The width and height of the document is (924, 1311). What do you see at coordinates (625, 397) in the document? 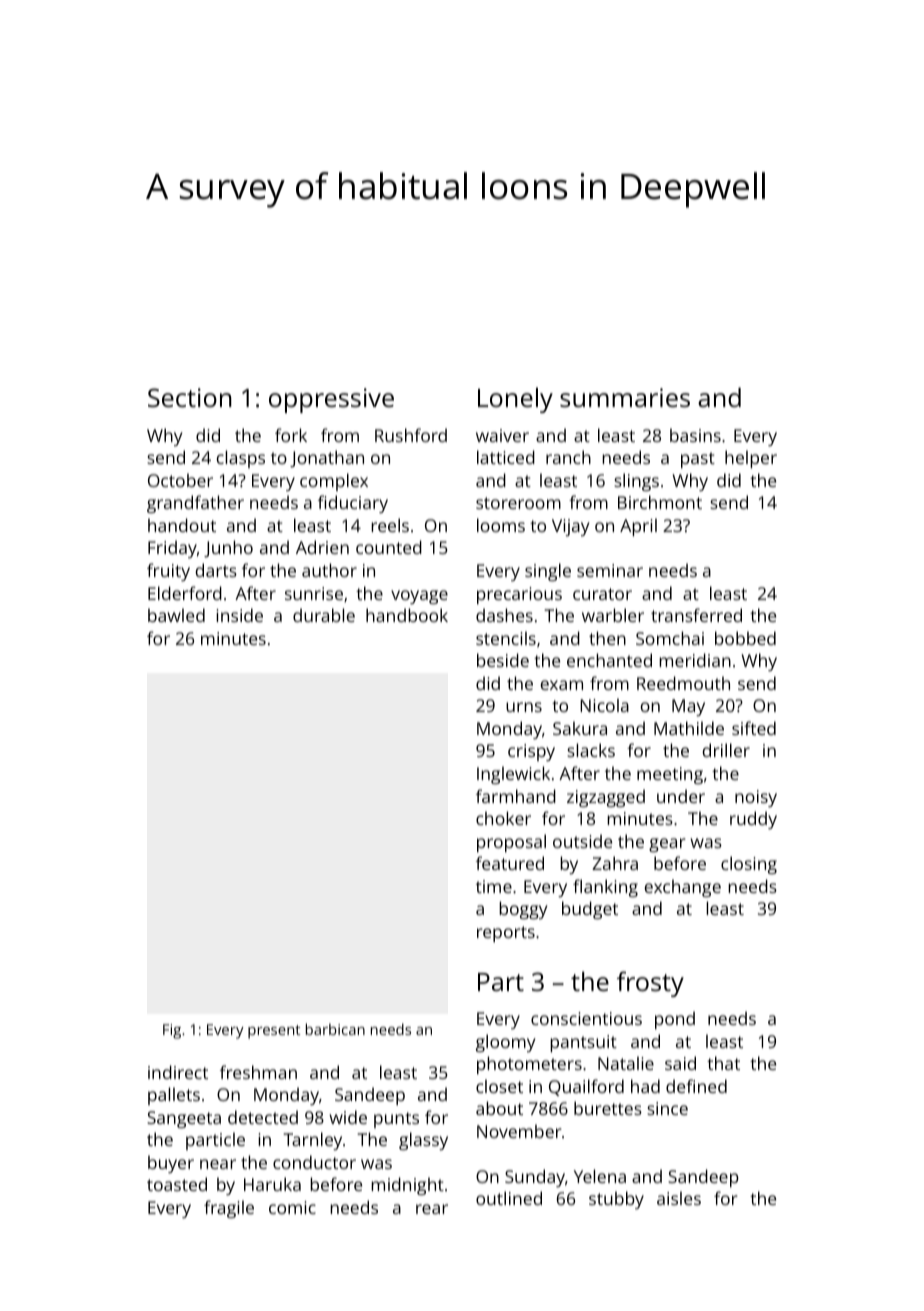
I see `summaries` at bounding box center [625, 397].
